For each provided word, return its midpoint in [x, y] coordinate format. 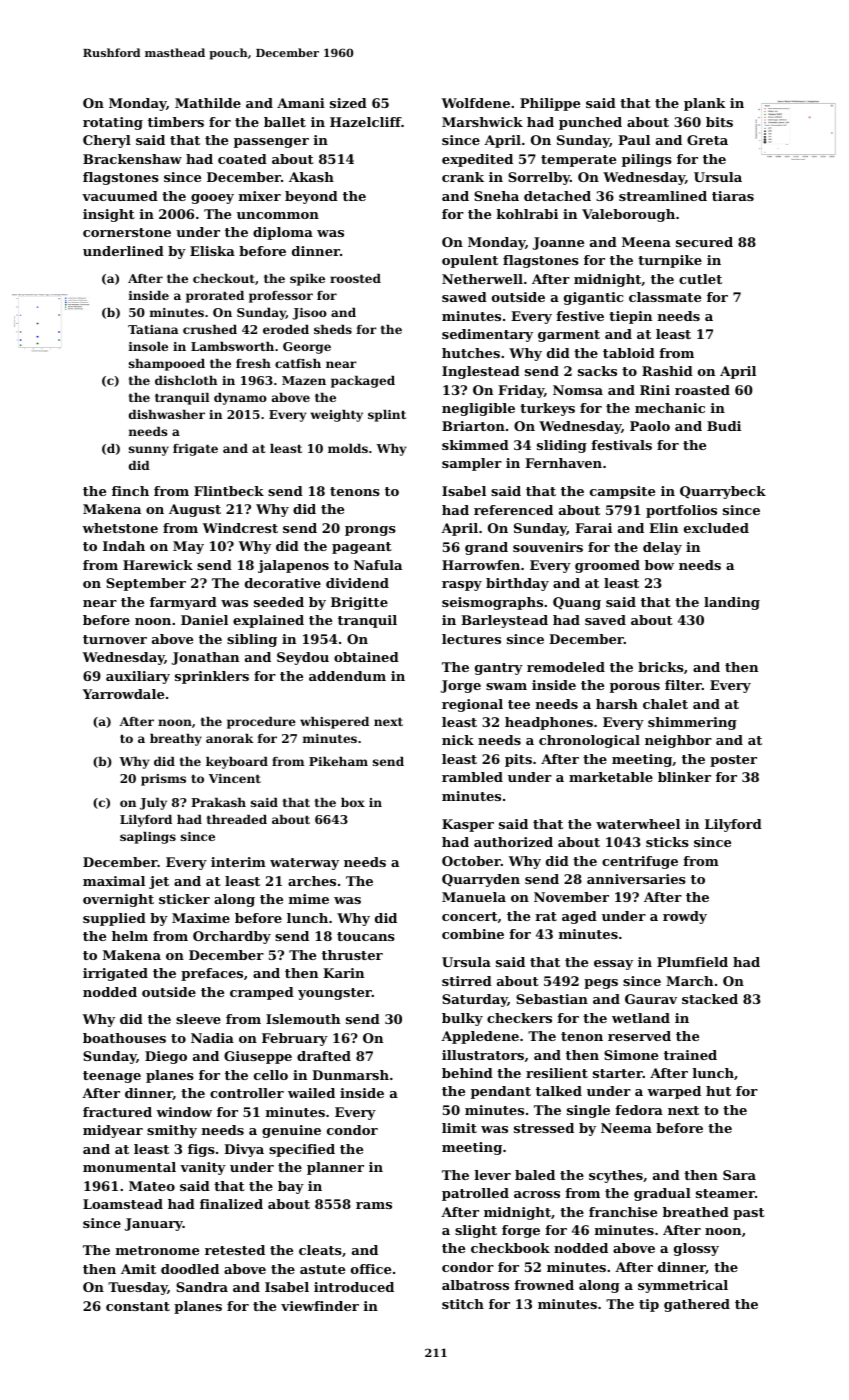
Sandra [202, 1287]
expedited [477, 160]
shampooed [167, 365]
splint [387, 416]
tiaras [733, 196]
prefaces [212, 974]
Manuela [474, 897]
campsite [622, 492]
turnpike [670, 261]
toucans [366, 936]
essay [613, 965]
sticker [184, 899]
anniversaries [636, 879]
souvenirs [548, 547]
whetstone [120, 528]
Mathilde [208, 103]
